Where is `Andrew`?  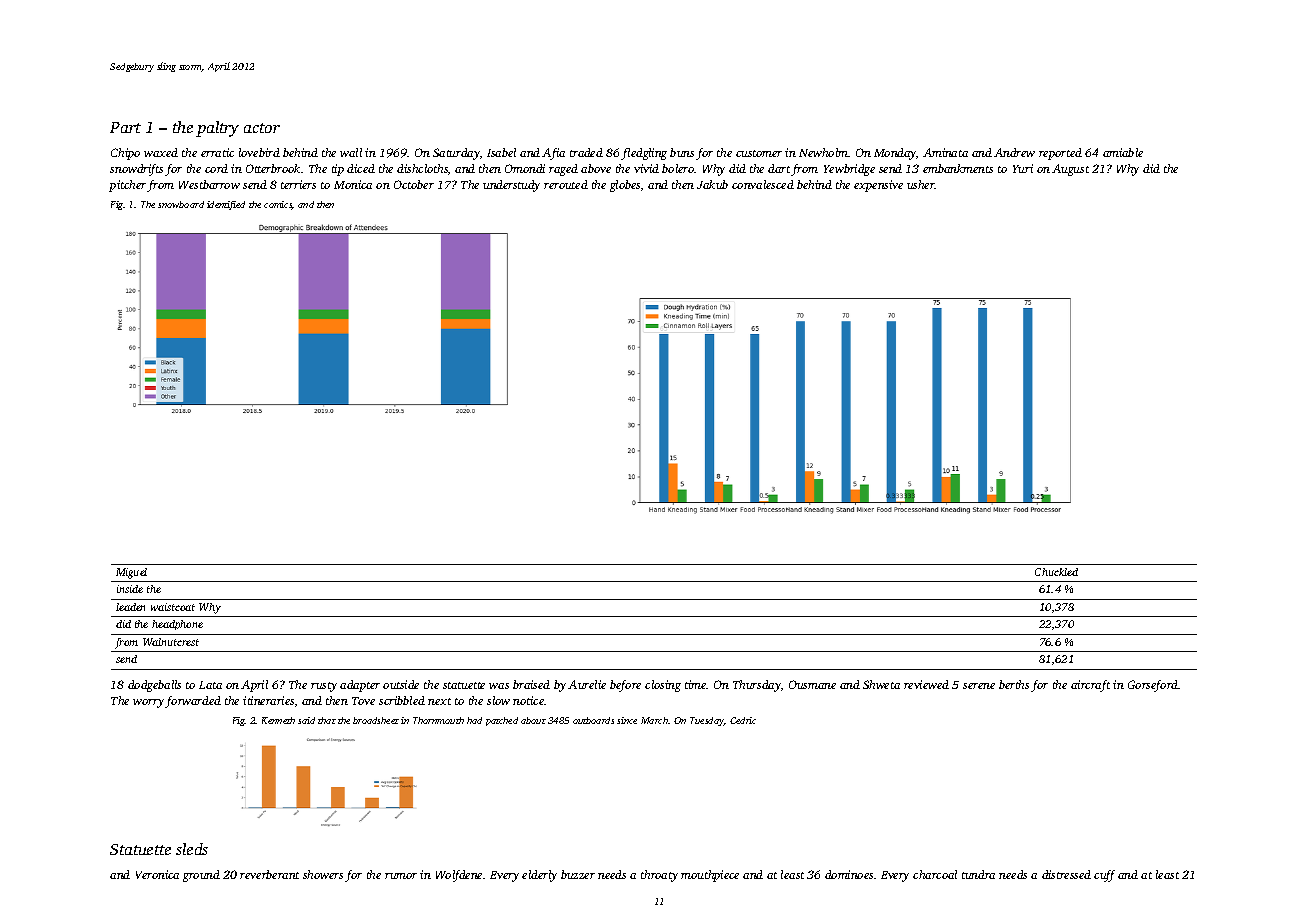
Andrew is located at coordinates (1014, 152).
